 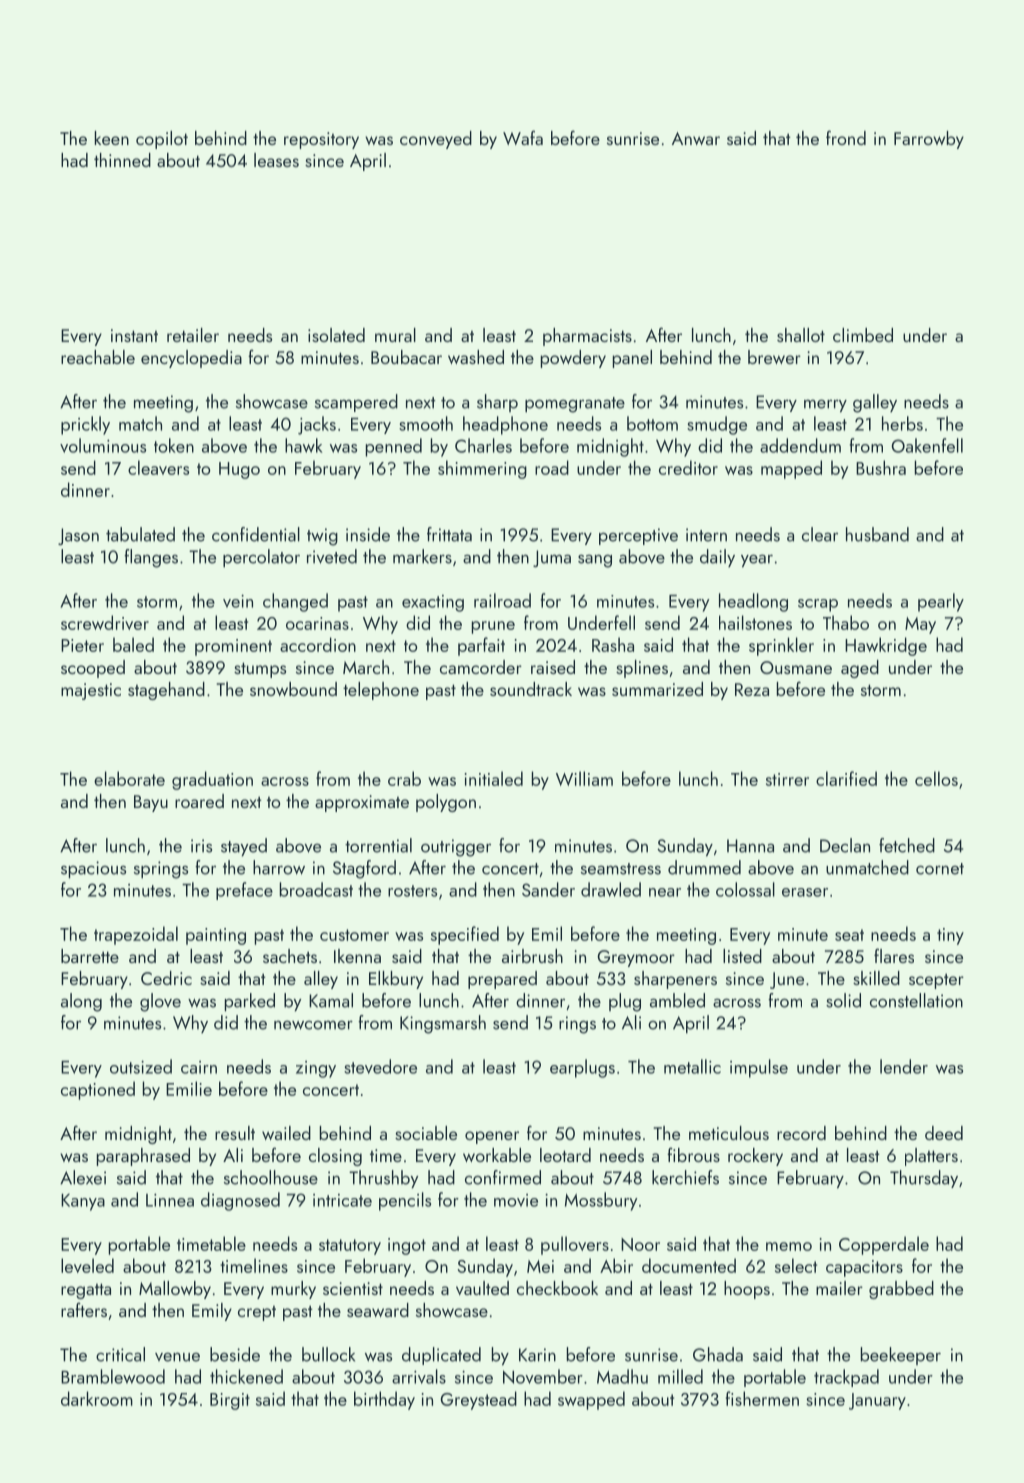 What do you see at coordinates (97, 1398) in the image?
I see `darkroom` at bounding box center [97, 1398].
